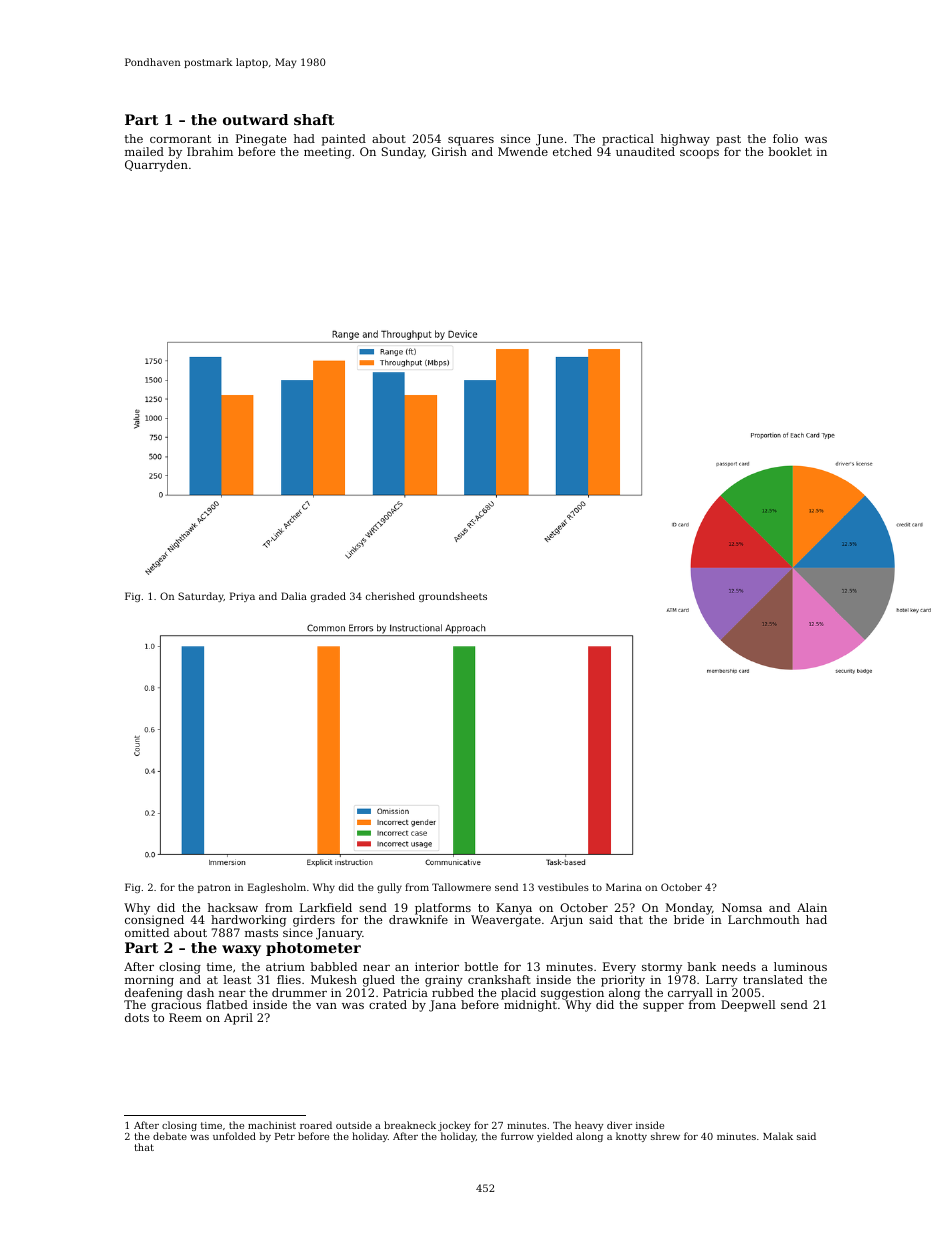 This screenshot has height=1233, width=952. I want to click on graded, so click(328, 597).
